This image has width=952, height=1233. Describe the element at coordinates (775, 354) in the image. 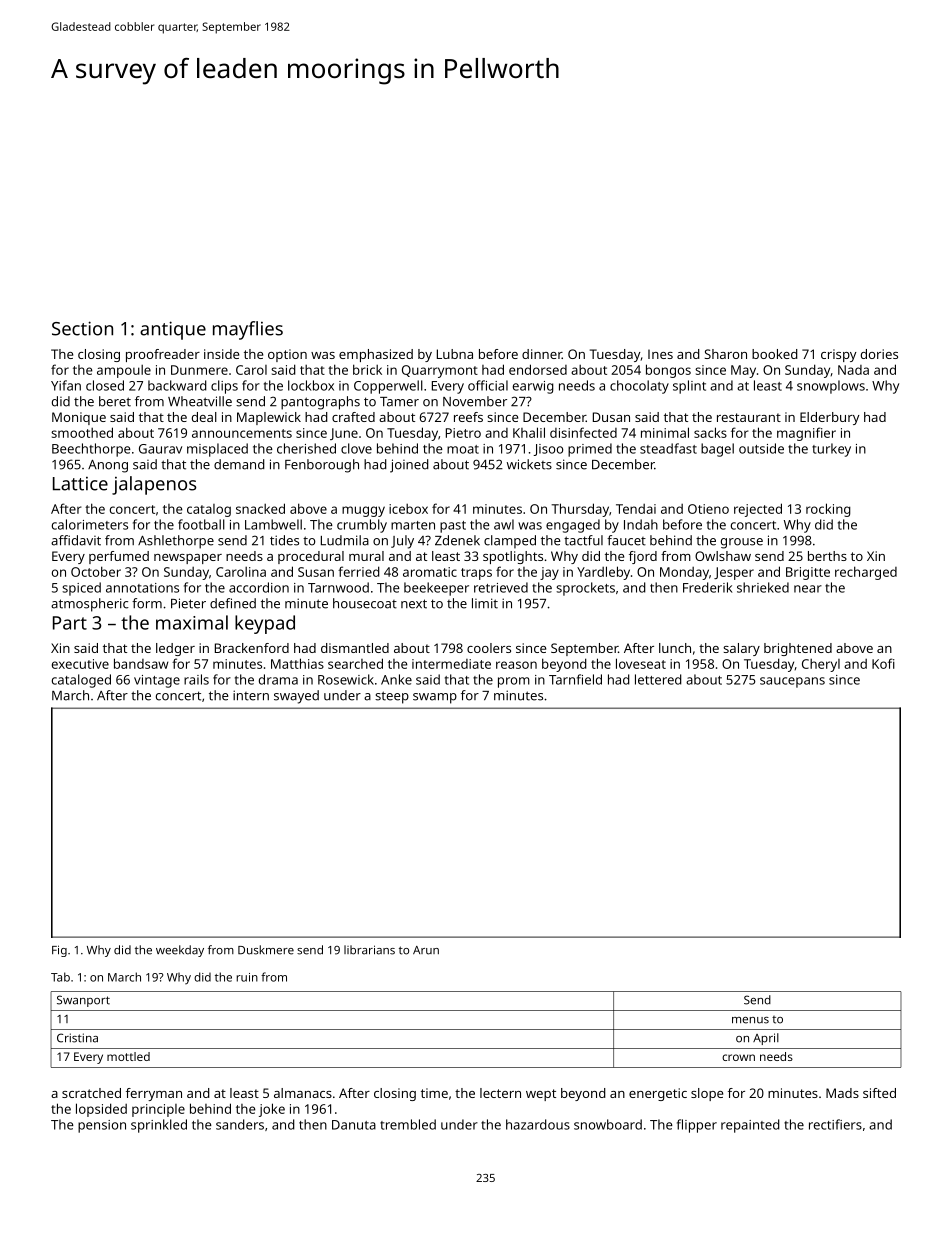

I see `booked` at that location.
